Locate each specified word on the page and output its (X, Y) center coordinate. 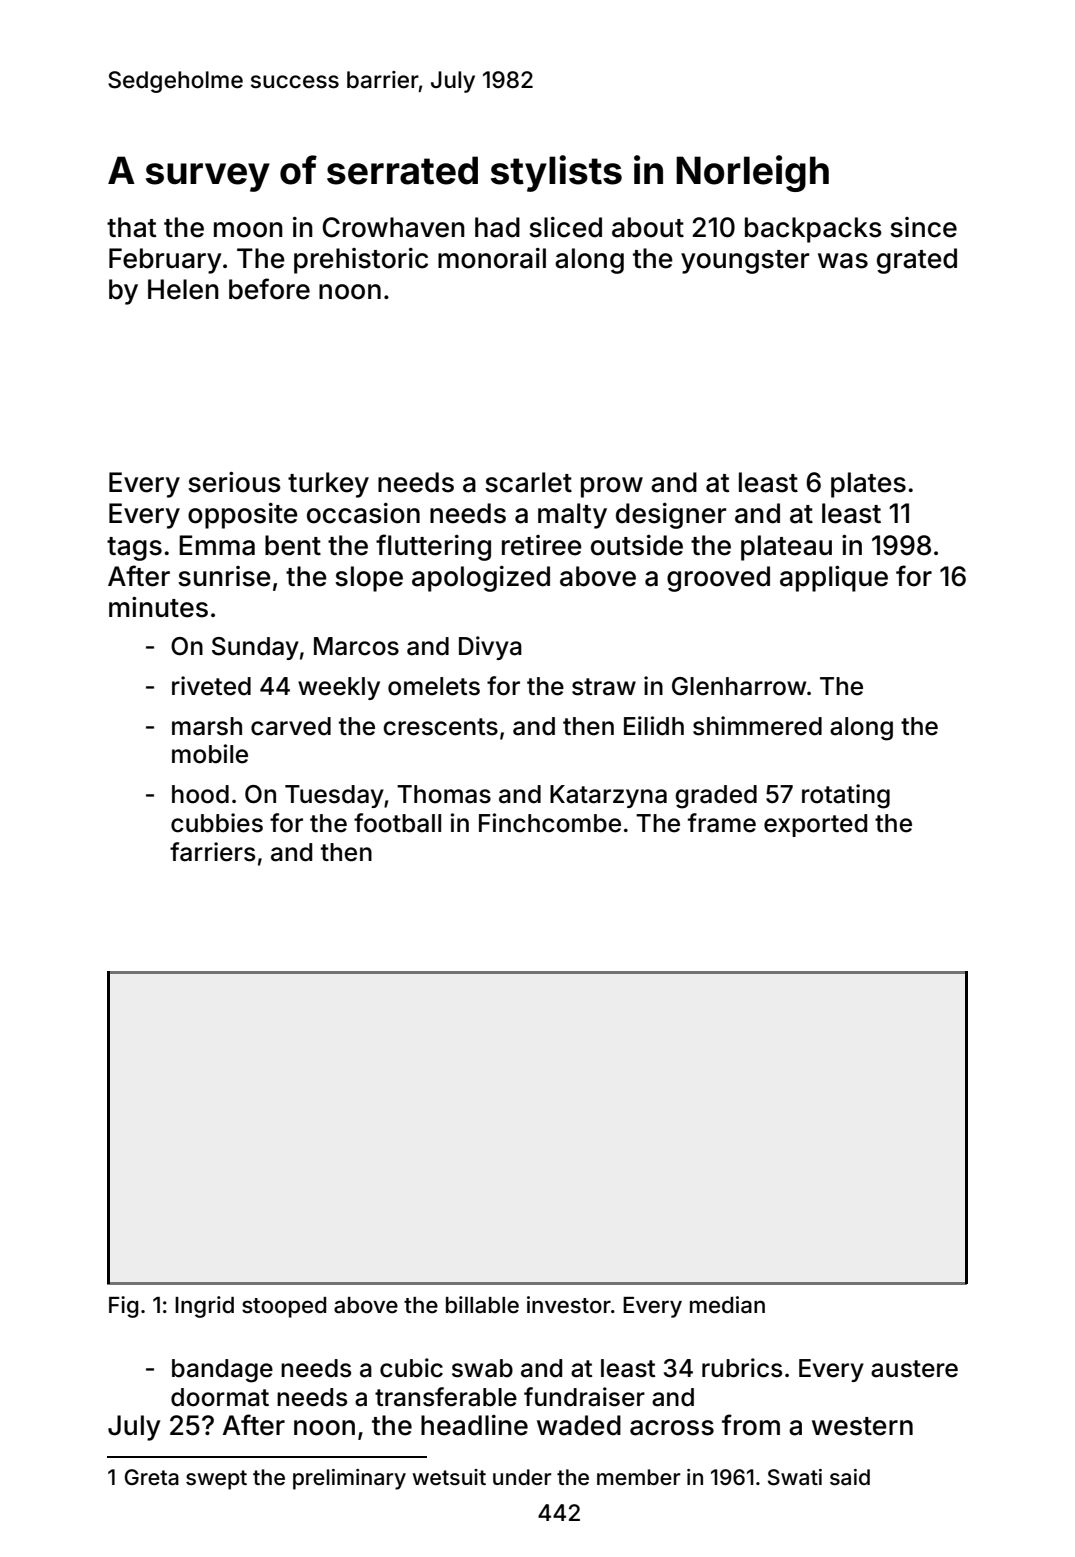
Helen (183, 289)
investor (569, 1305)
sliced (565, 227)
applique (834, 579)
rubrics (742, 1368)
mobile (210, 754)
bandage (222, 1371)
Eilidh (654, 726)
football (397, 823)
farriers (212, 852)
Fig (124, 1307)
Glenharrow (739, 686)
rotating (846, 796)
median (727, 1305)
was (843, 261)
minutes (158, 607)
